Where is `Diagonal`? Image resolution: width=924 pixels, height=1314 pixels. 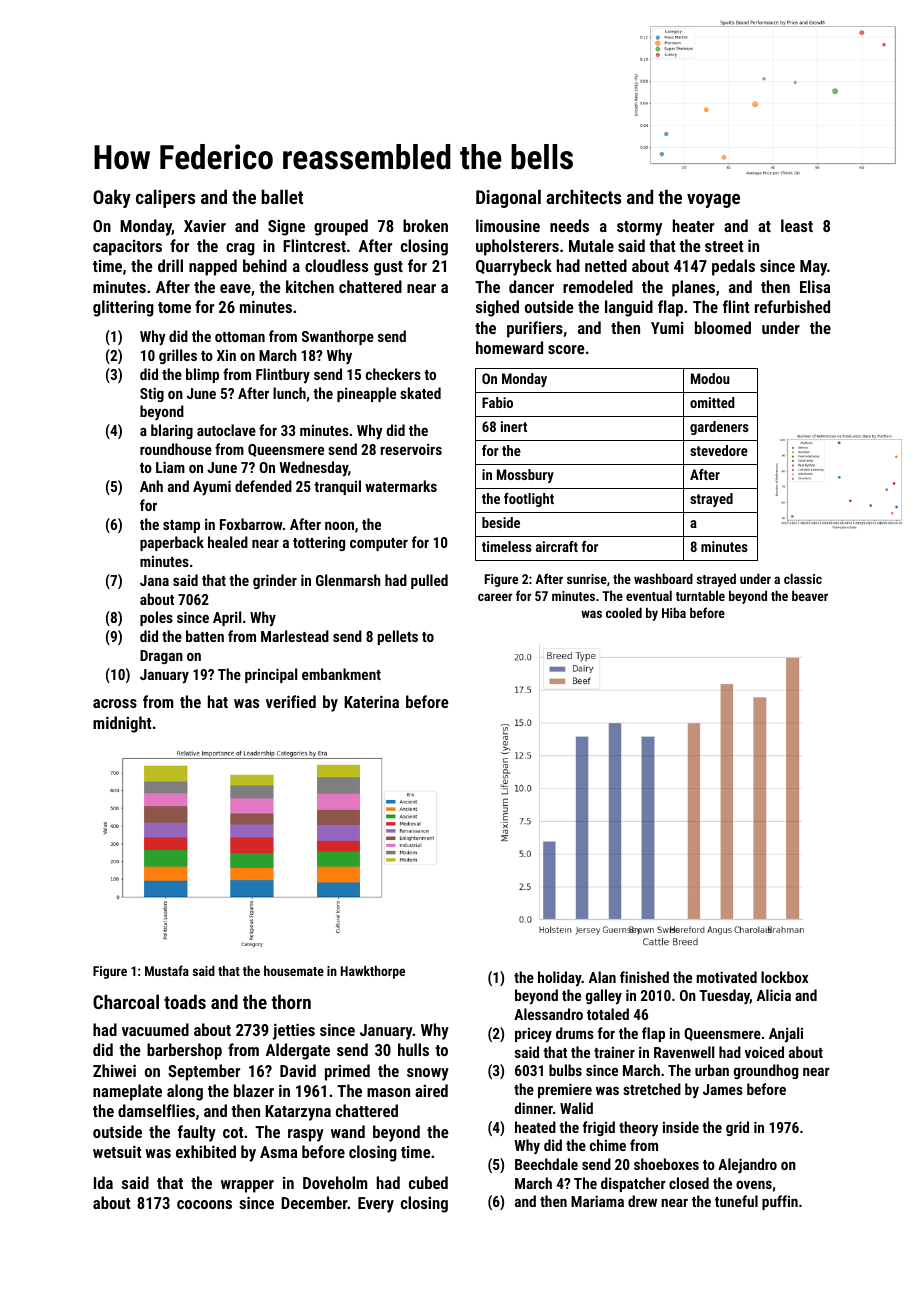 Diagonal is located at coordinates (508, 198).
